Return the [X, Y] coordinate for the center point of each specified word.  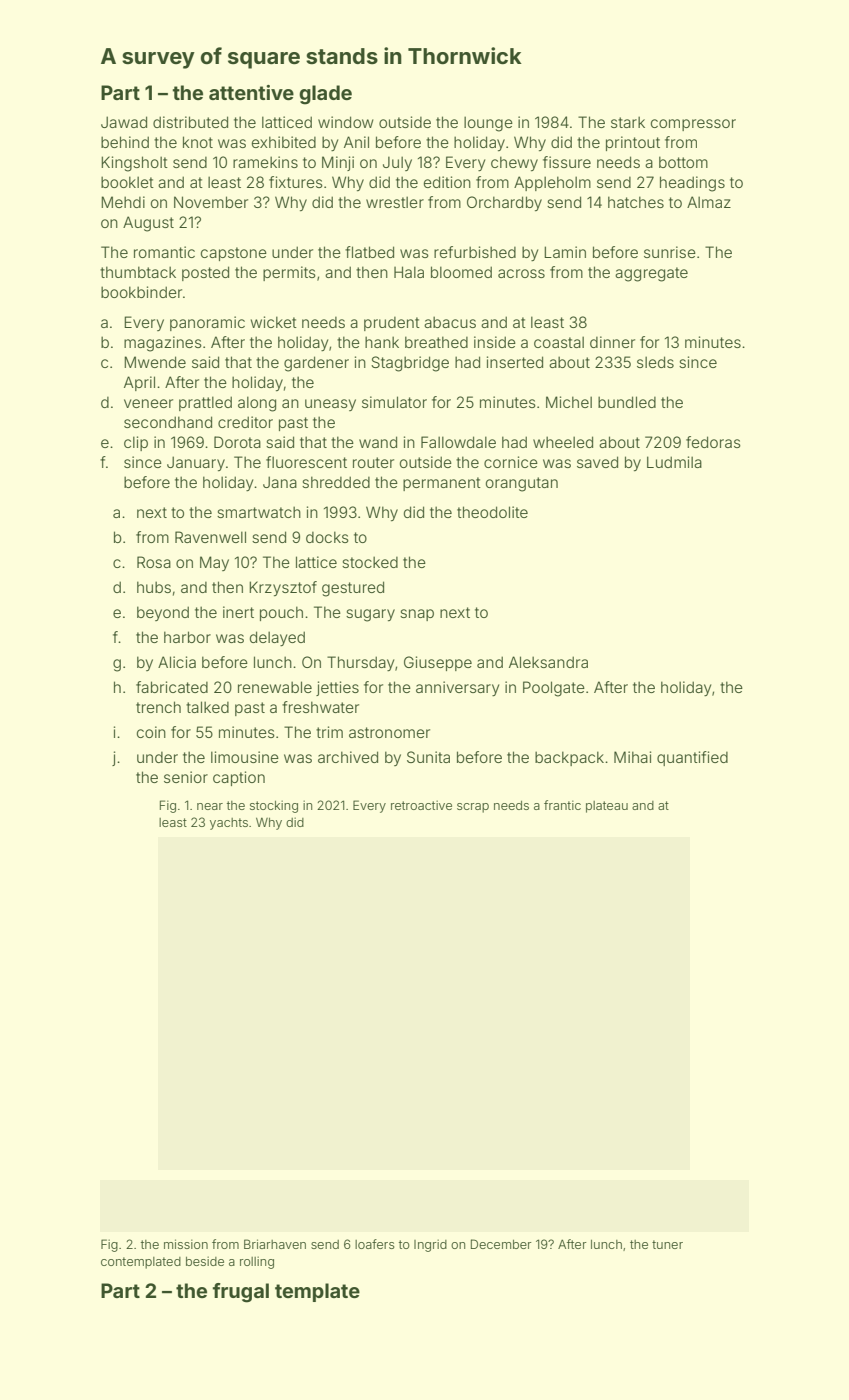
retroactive [421, 805]
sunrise [670, 252]
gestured [353, 589]
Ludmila [674, 462]
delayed [277, 638]
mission [186, 1244]
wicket [274, 322]
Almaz [709, 202]
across [521, 273]
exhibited [284, 142]
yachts [229, 824]
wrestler [395, 202]
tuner [667, 1244]
